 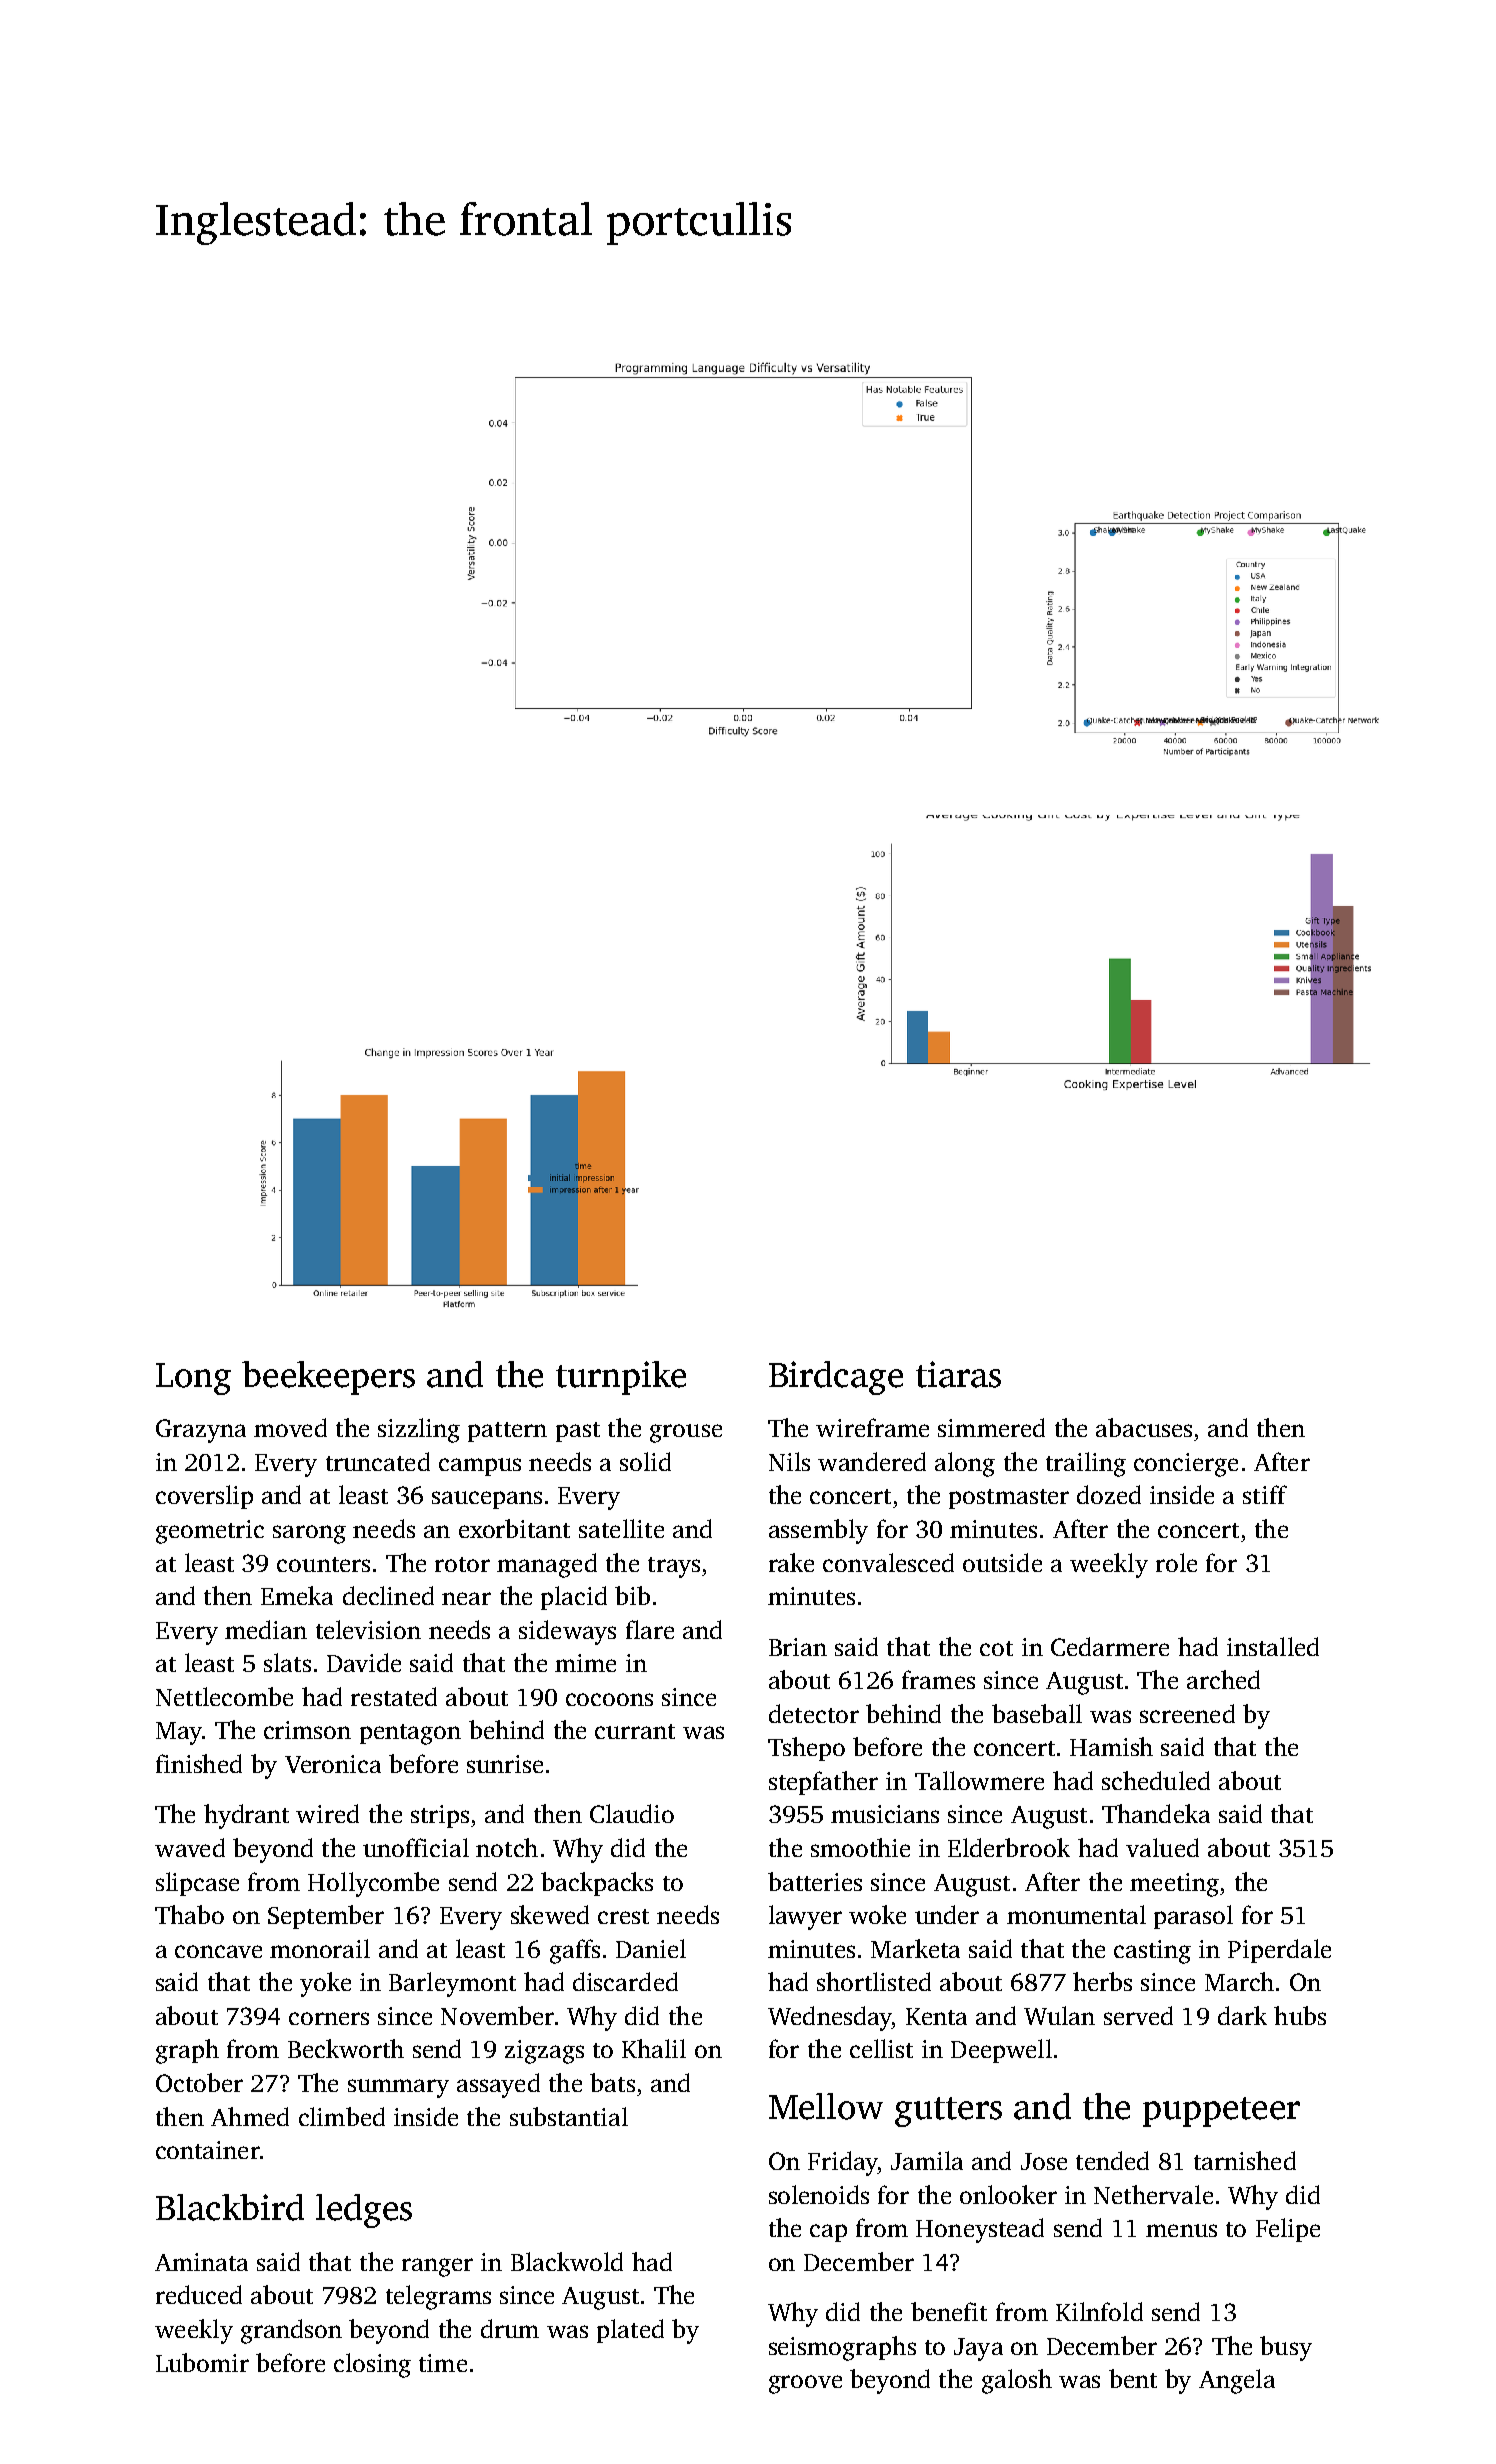 I want to click on meeting, so click(x=1174, y=1885).
